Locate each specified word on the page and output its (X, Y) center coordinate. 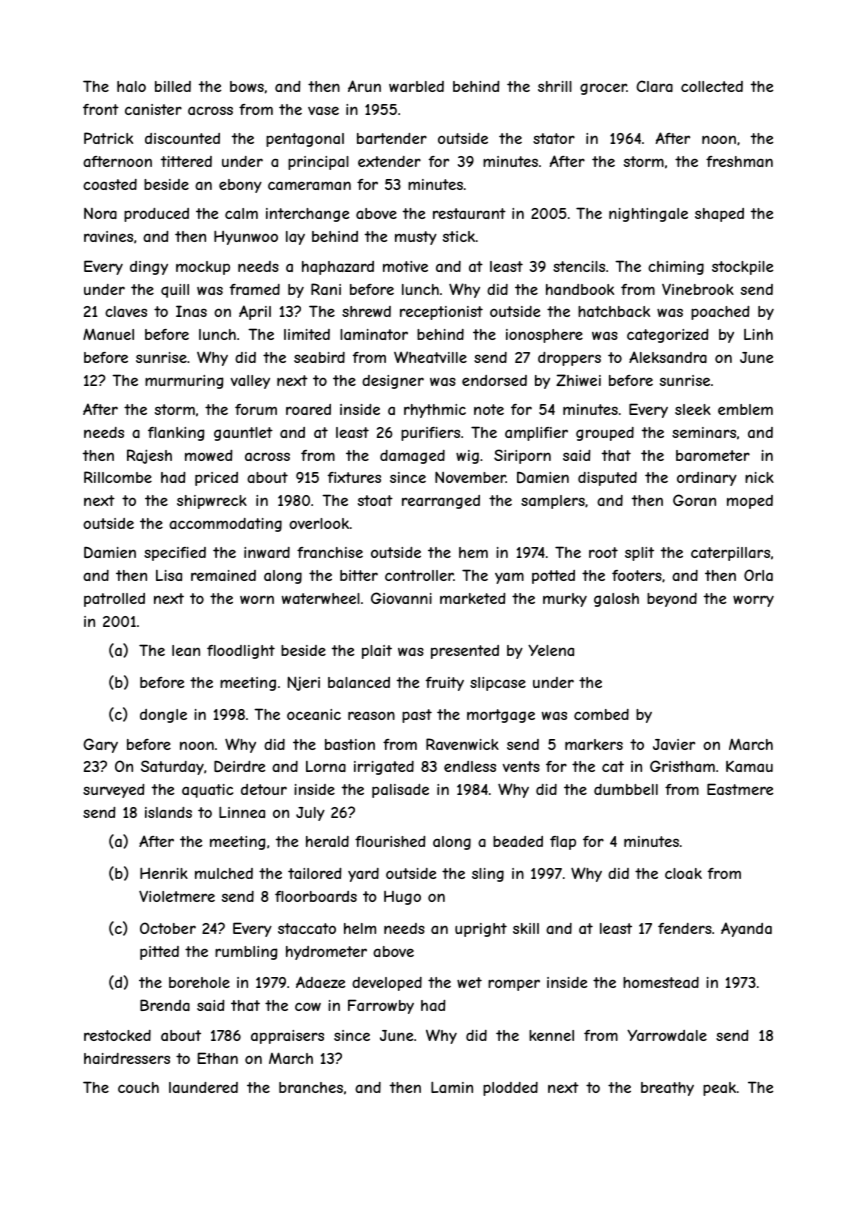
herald (327, 841)
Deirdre (239, 766)
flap (563, 843)
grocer (603, 89)
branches (311, 1087)
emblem (745, 409)
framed (255, 289)
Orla (758, 575)
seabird (319, 357)
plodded (510, 1089)
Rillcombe (118, 477)
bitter (359, 575)
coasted (110, 184)
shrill (555, 86)
